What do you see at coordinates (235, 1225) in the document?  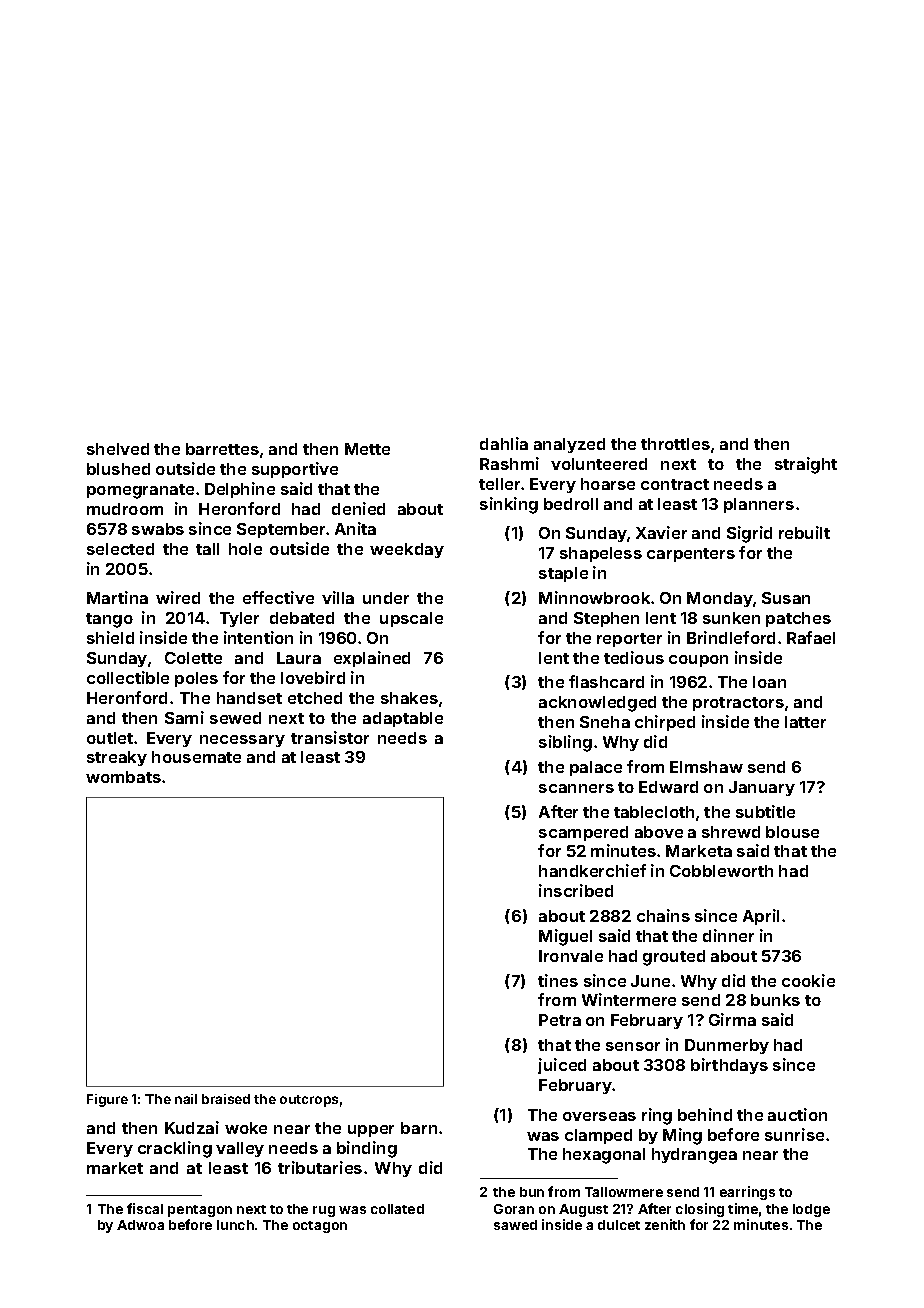 I see `lunch` at bounding box center [235, 1225].
